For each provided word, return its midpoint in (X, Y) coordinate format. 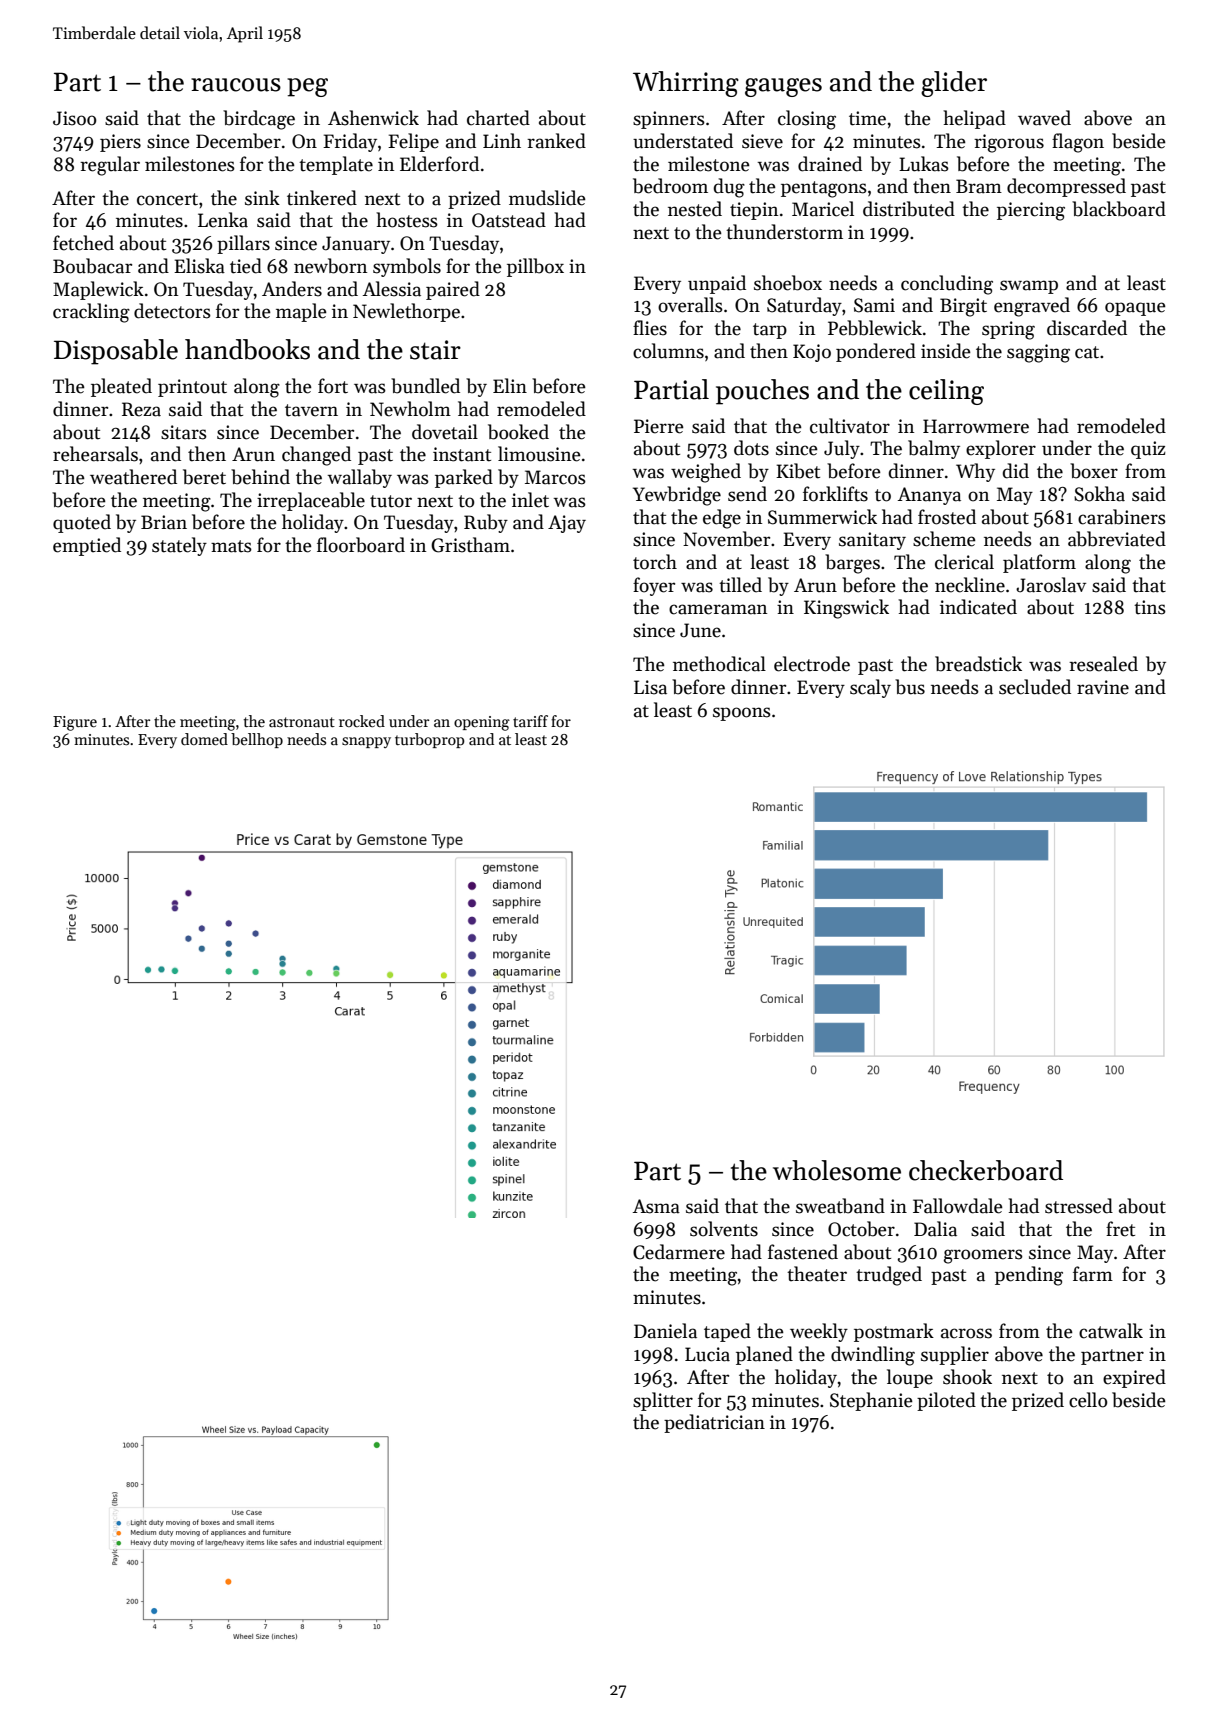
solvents (724, 1229)
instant (462, 454)
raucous (236, 85)
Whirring (686, 84)
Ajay (567, 524)
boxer (1094, 471)
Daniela (665, 1331)
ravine (1103, 687)
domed (204, 739)
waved (1044, 118)
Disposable (116, 352)
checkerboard (986, 1170)
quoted (82, 523)
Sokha (1099, 494)
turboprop (430, 740)
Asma (656, 1206)
